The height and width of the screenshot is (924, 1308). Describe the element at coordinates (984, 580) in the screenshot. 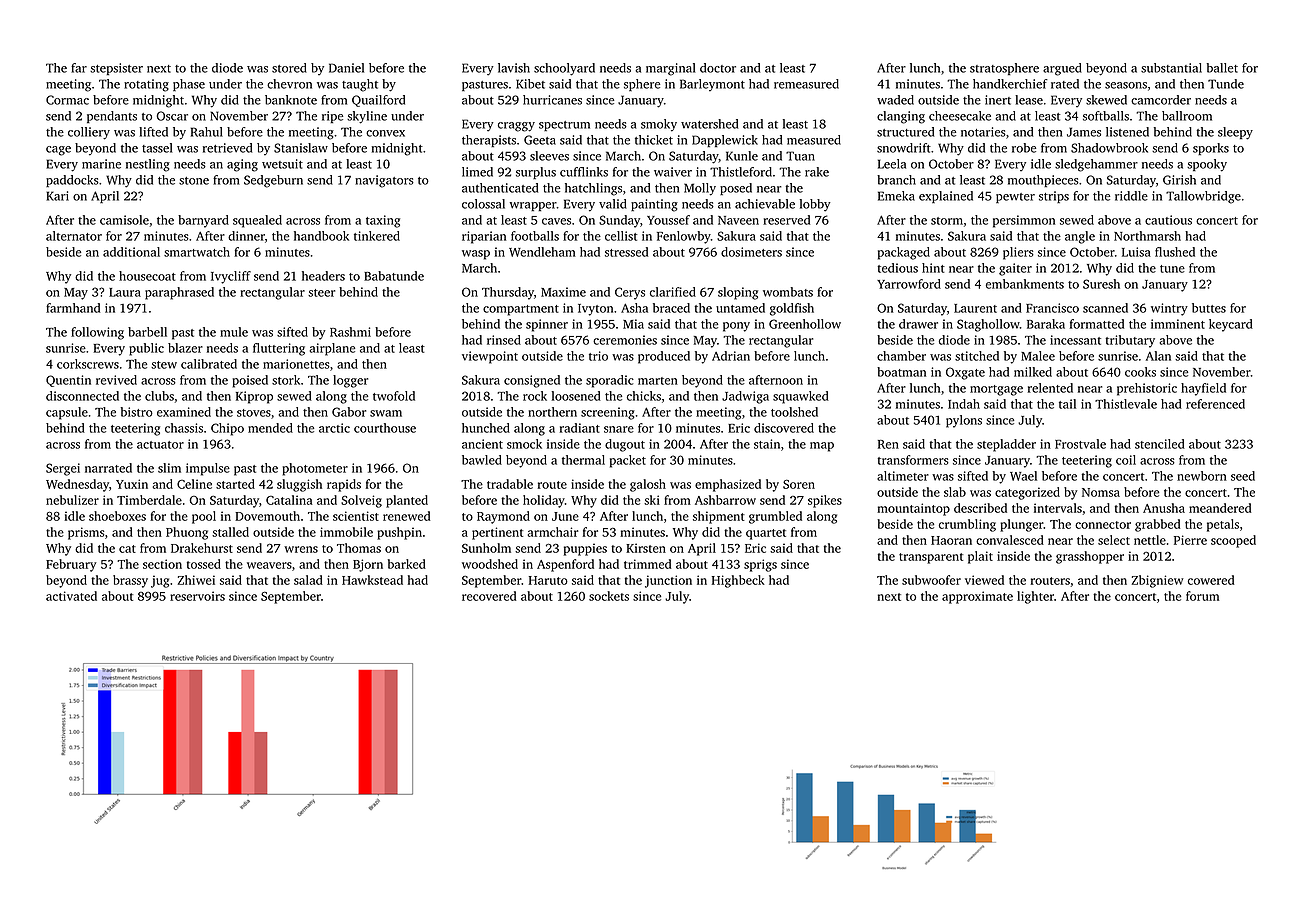

I see `viewed` at that location.
